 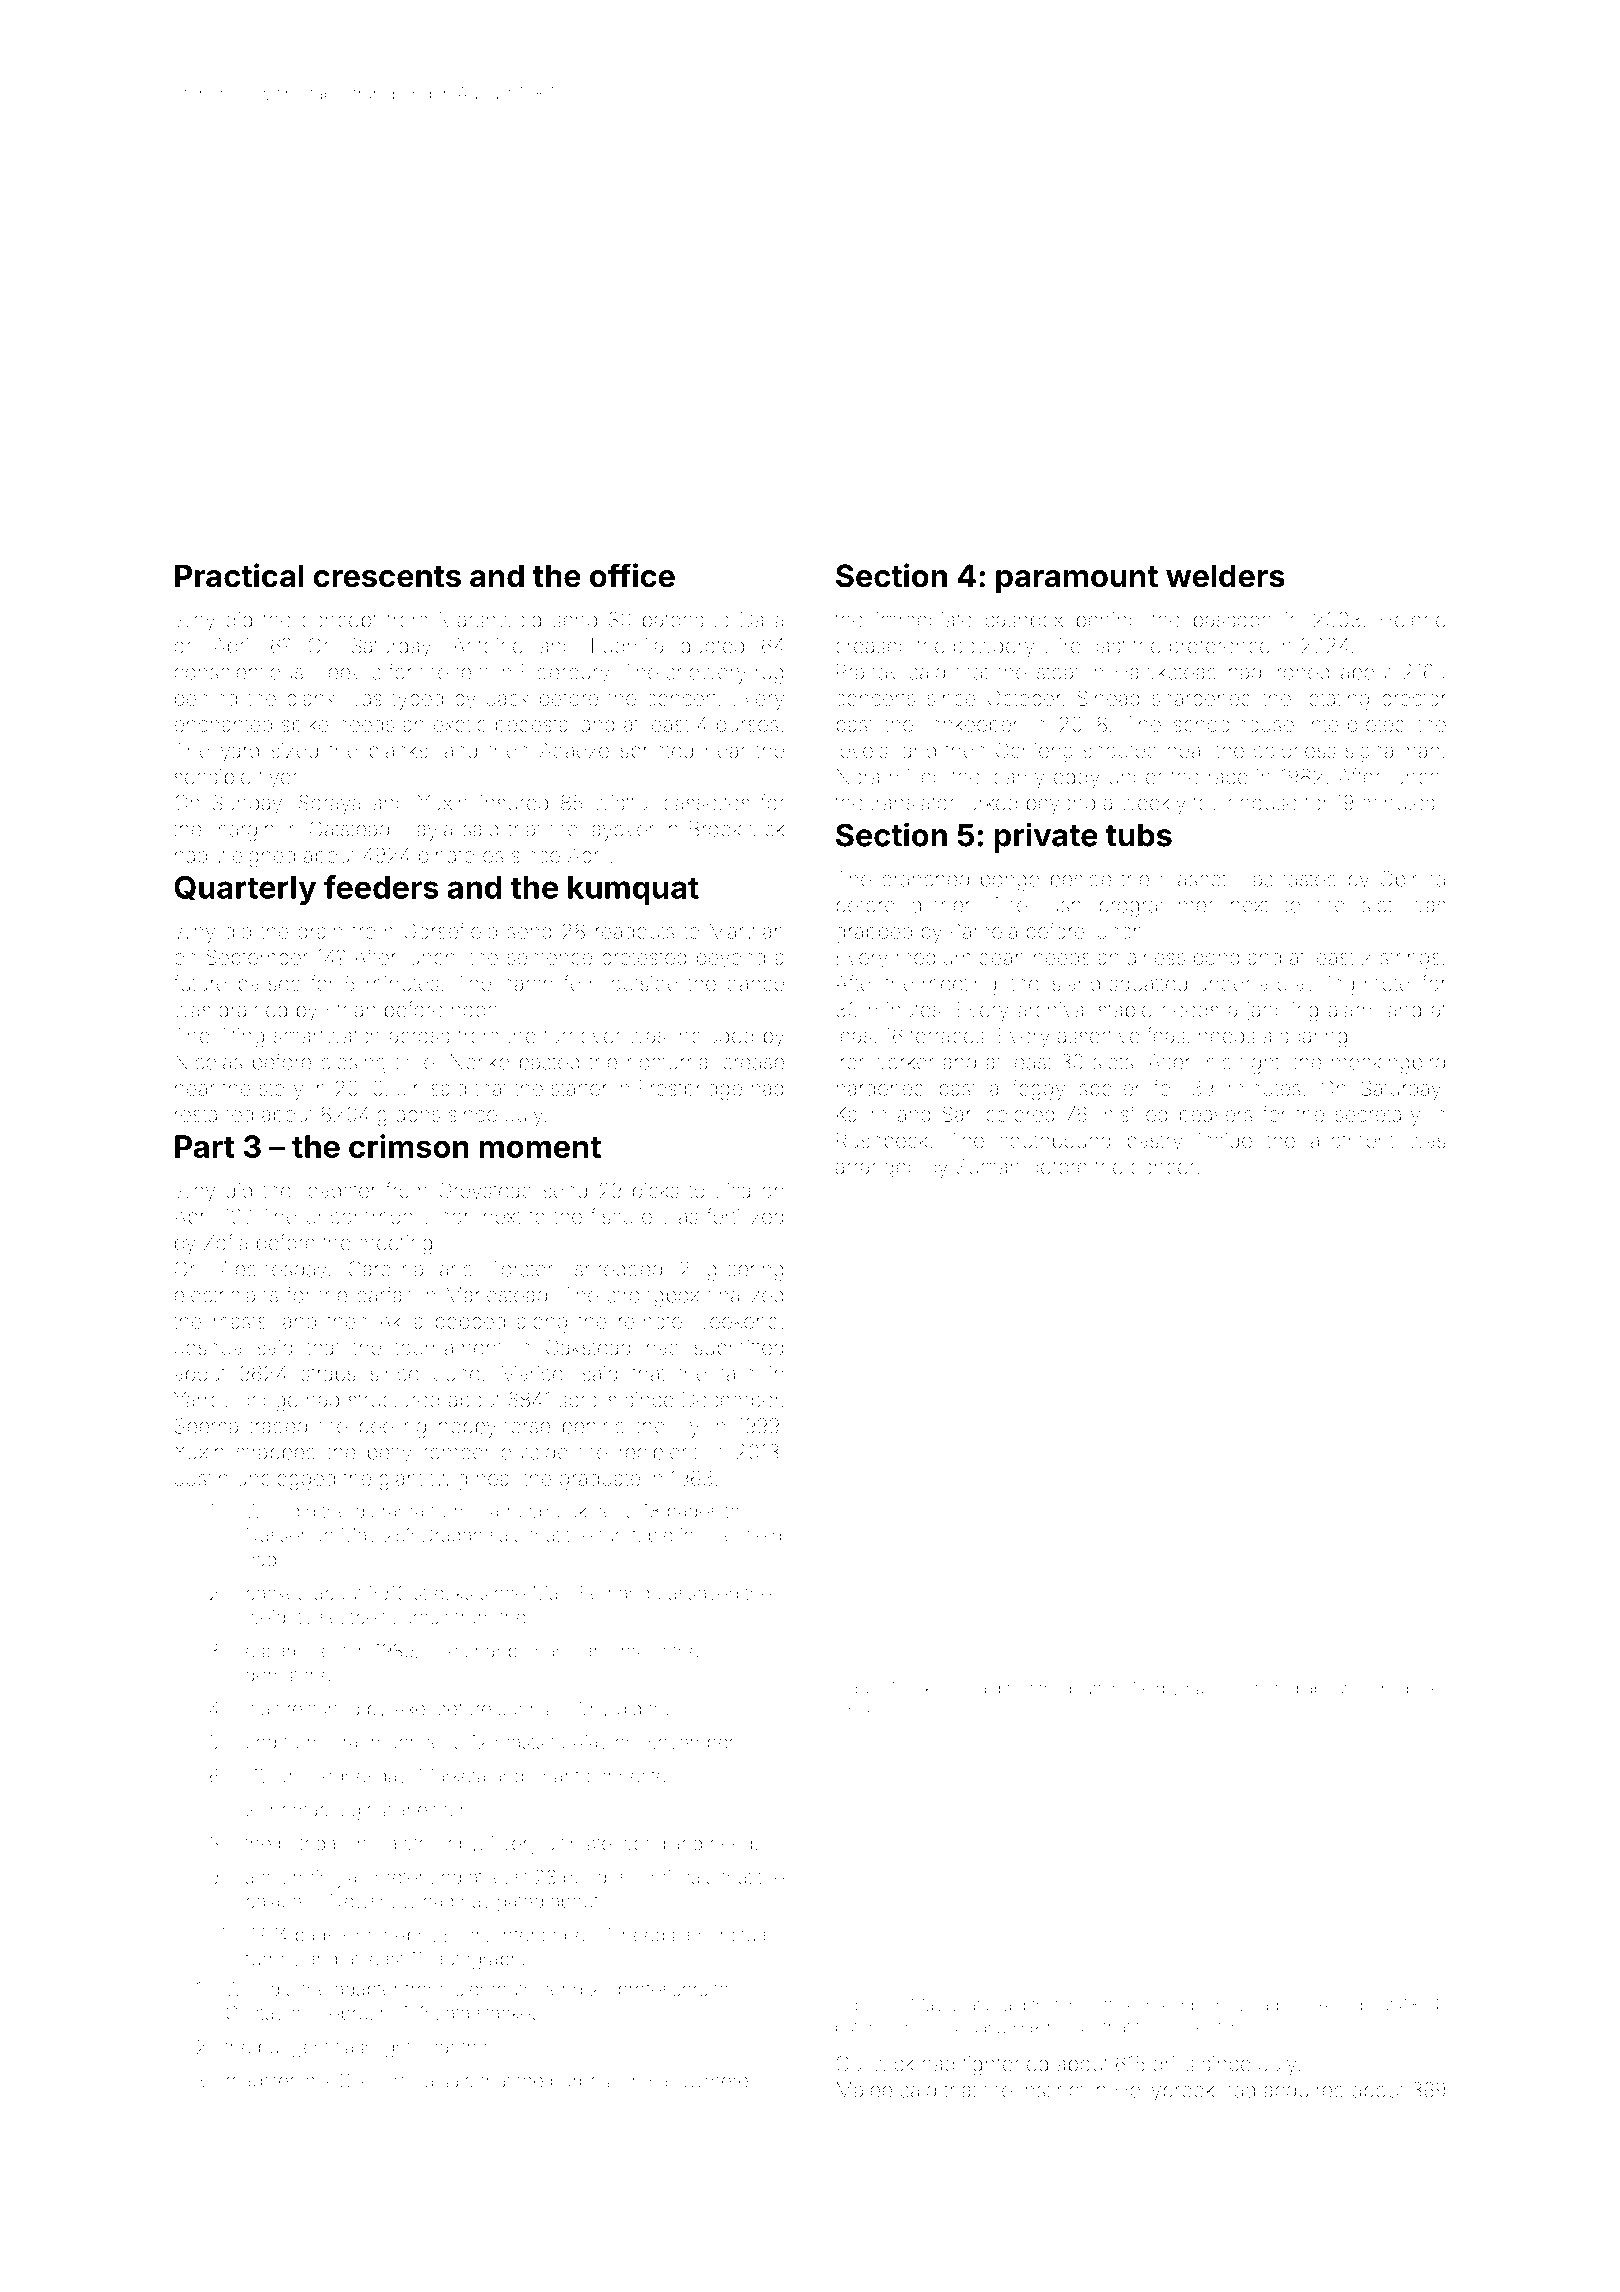 What do you see at coordinates (1202, 2005) in the screenshot?
I see `Ashbarrow` at bounding box center [1202, 2005].
